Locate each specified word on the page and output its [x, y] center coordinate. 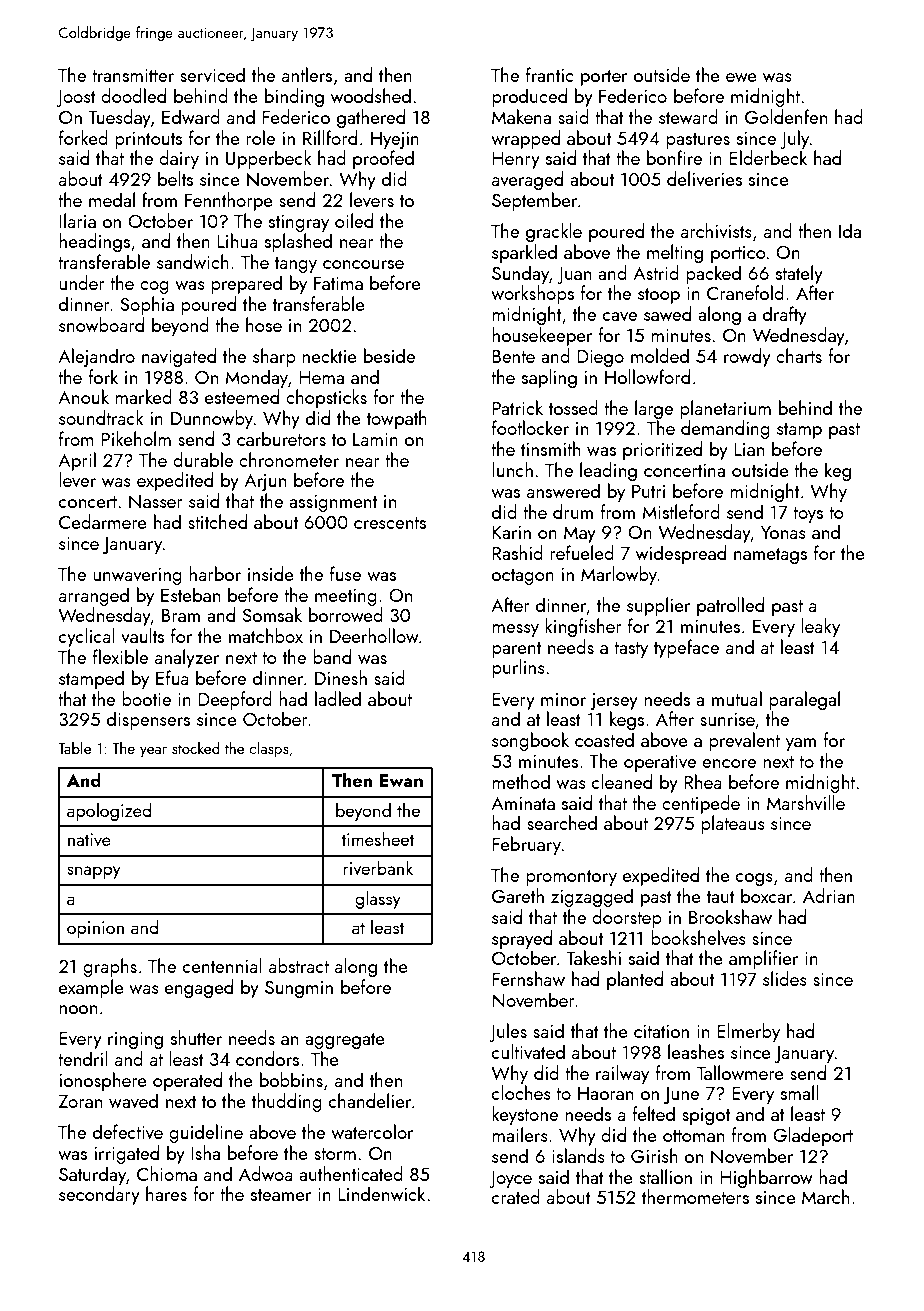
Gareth [518, 895]
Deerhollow [374, 635]
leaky [820, 627]
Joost [76, 98]
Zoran [80, 1101]
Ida [850, 230]
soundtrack [101, 417]
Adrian [829, 895]
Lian [749, 449]
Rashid [517, 552]
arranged [94, 596]
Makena [521, 116]
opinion [95, 929]
